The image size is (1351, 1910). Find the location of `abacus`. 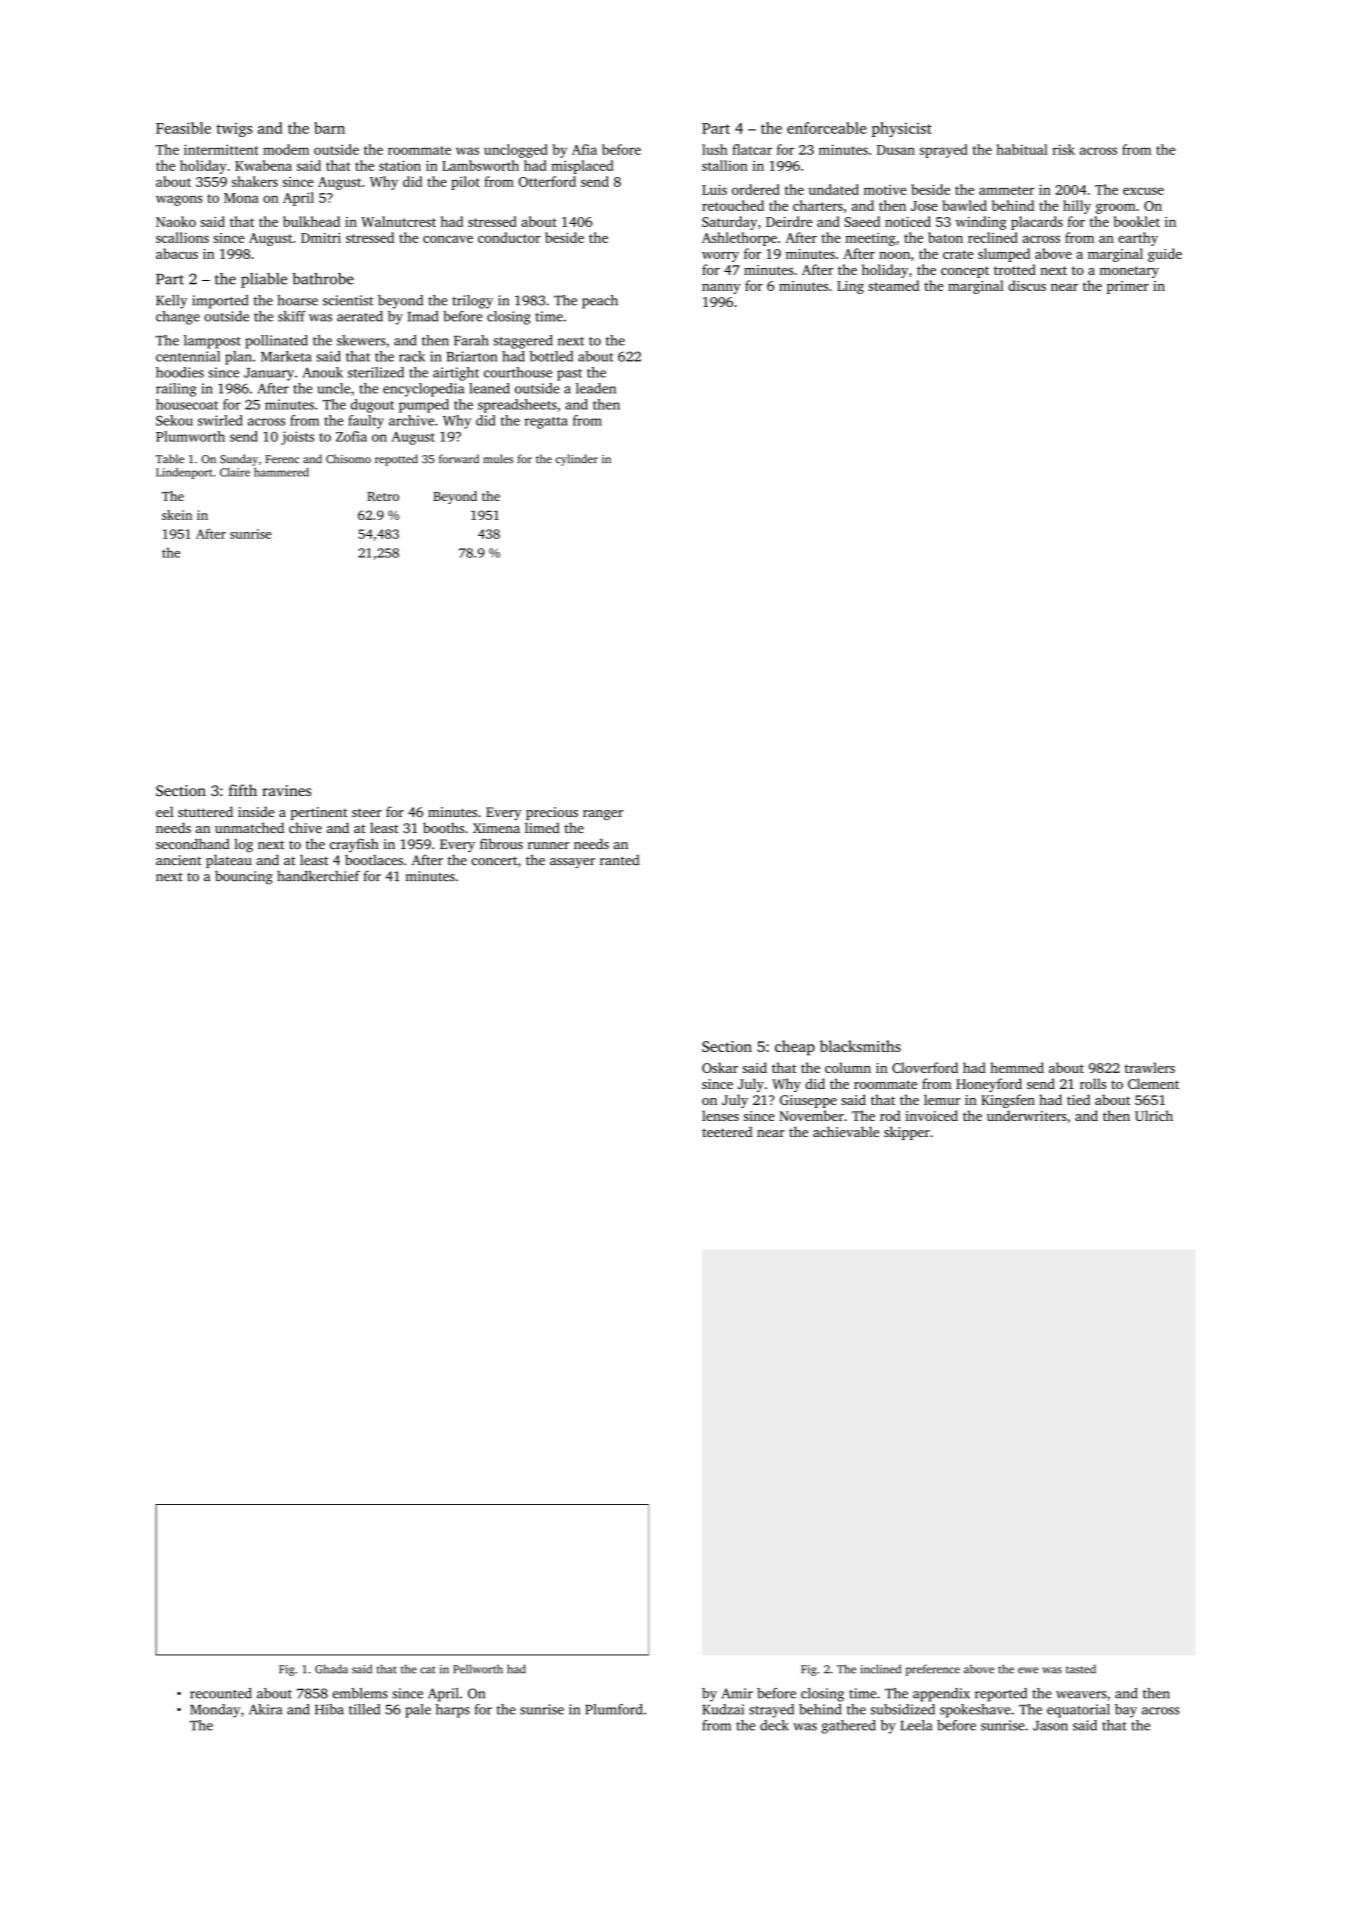

abacus is located at coordinates (177, 253).
